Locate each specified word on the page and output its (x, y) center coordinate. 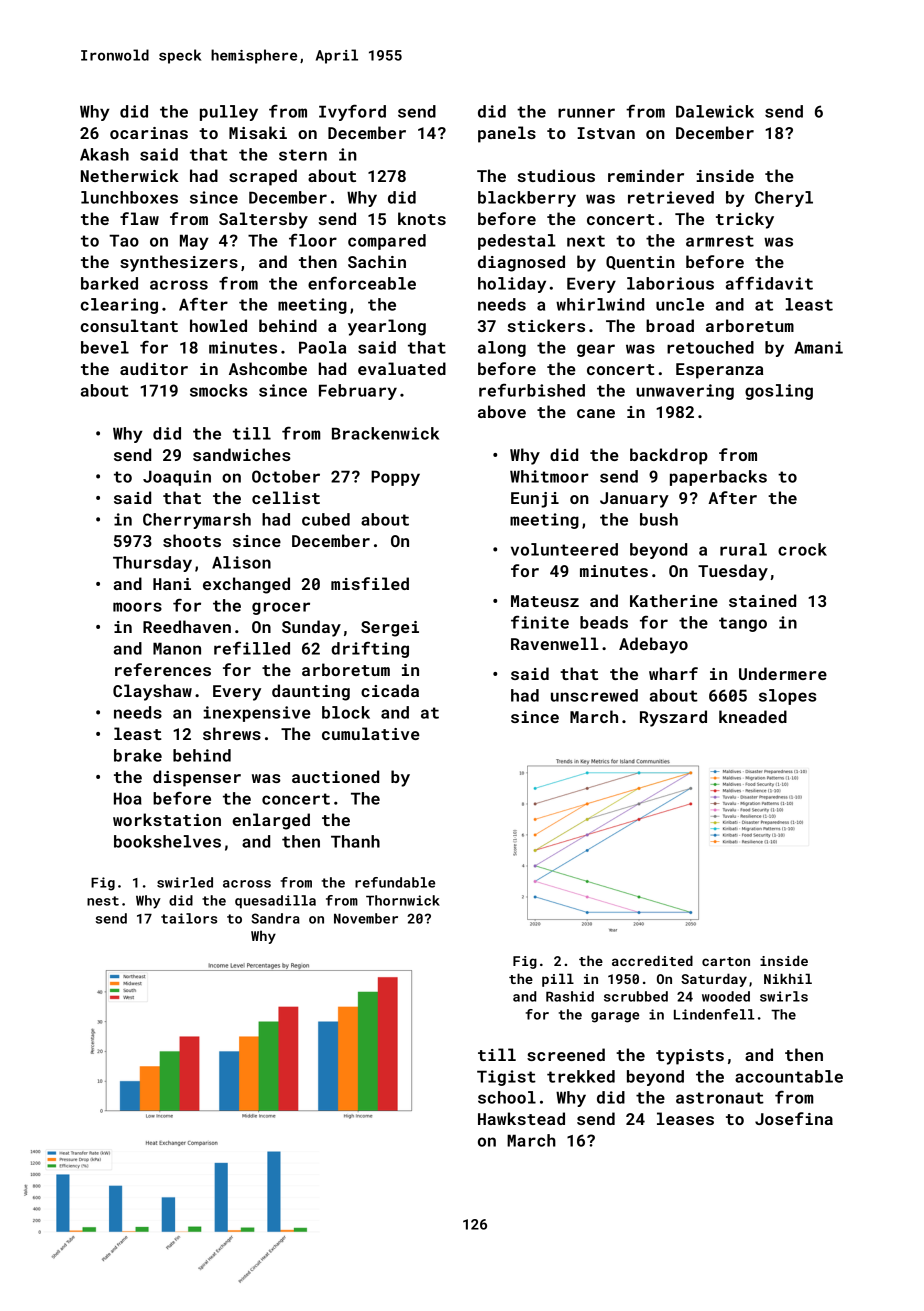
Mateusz (545, 601)
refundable (395, 882)
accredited (652, 960)
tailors (189, 918)
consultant (129, 325)
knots (422, 218)
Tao (124, 240)
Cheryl (784, 199)
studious (556, 175)
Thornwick (403, 900)
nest (103, 901)
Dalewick (715, 111)
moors (137, 607)
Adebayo (653, 645)
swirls (784, 996)
